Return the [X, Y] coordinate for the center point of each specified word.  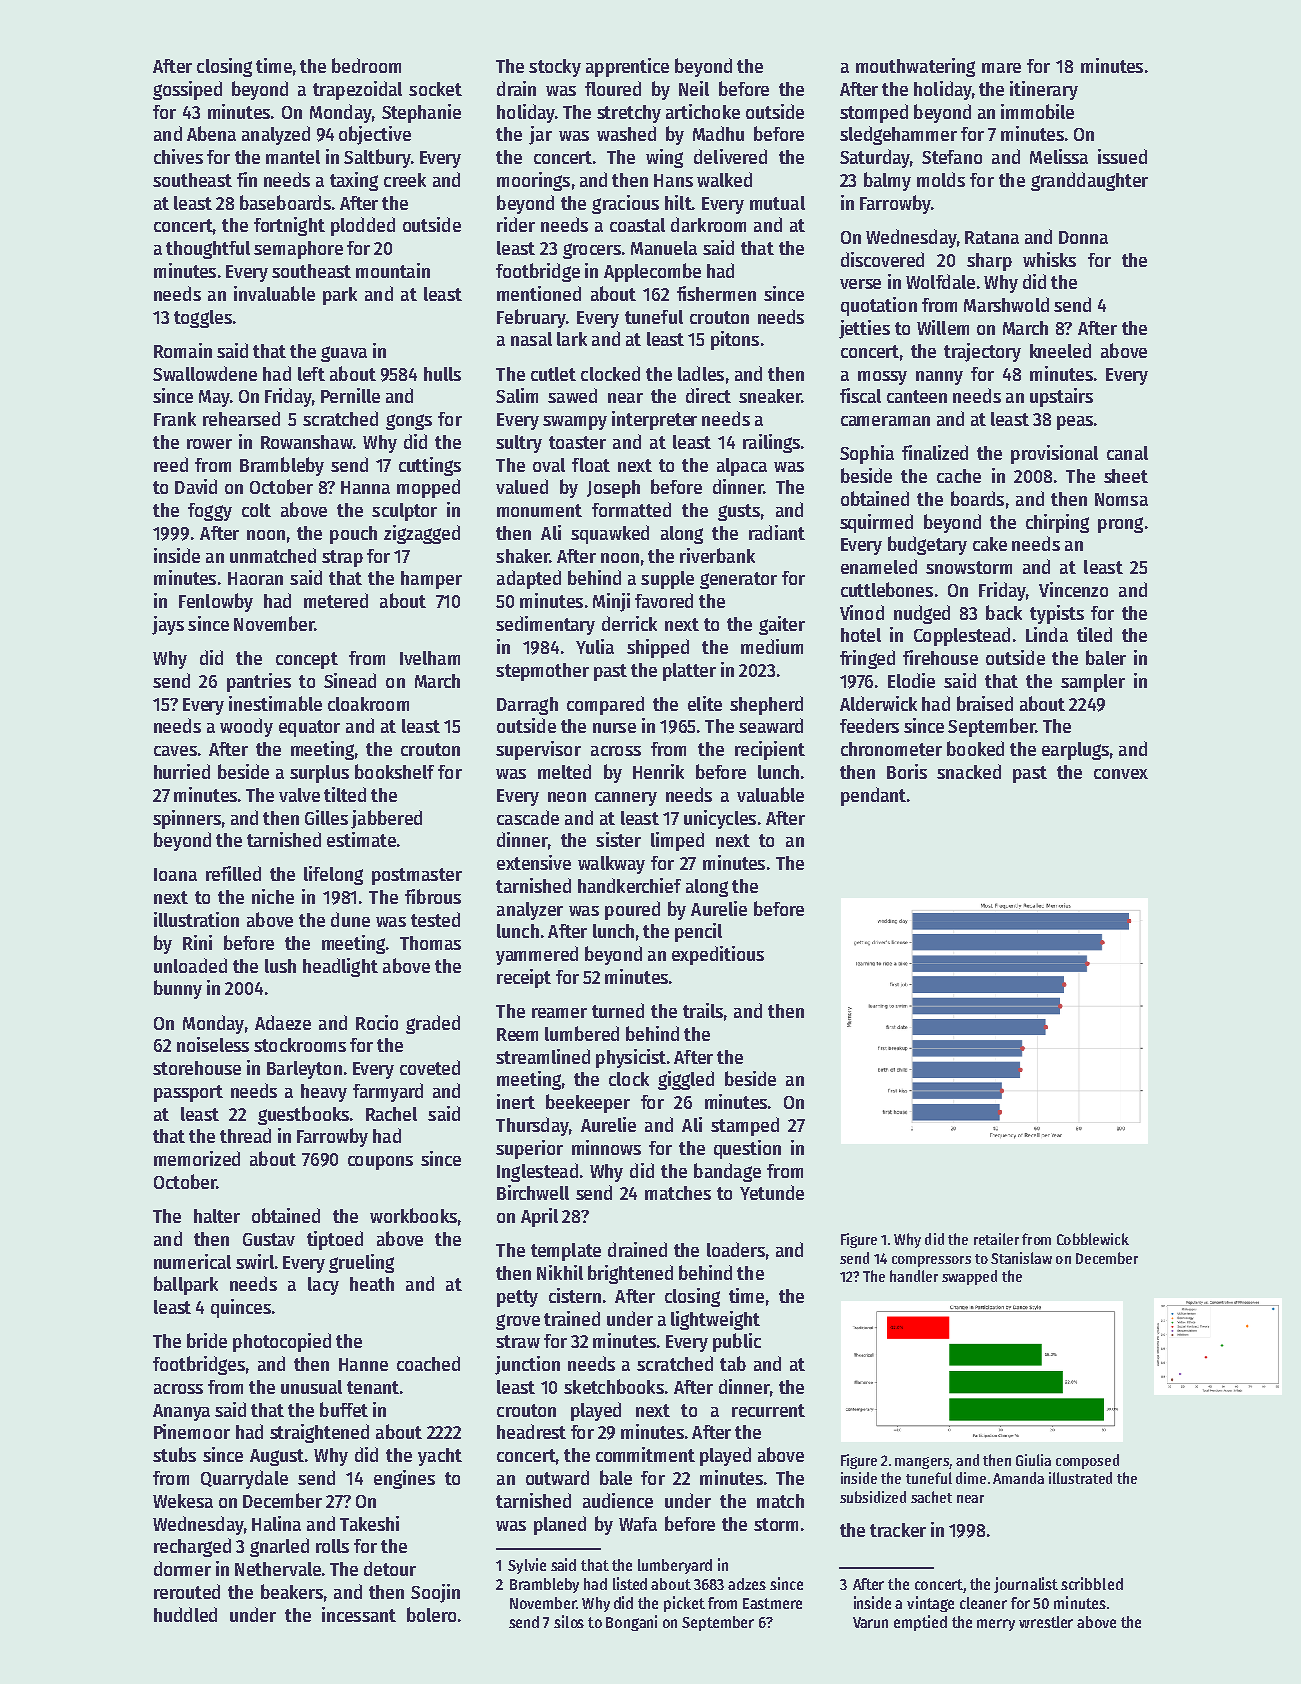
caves [175, 751]
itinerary [1044, 90]
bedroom [366, 65]
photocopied [282, 1342]
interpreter [654, 420]
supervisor [538, 750]
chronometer [891, 749]
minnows [606, 1147]
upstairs [1061, 397]
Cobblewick [1093, 1239]
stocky [555, 68]
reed [171, 464]
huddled [185, 1614]
